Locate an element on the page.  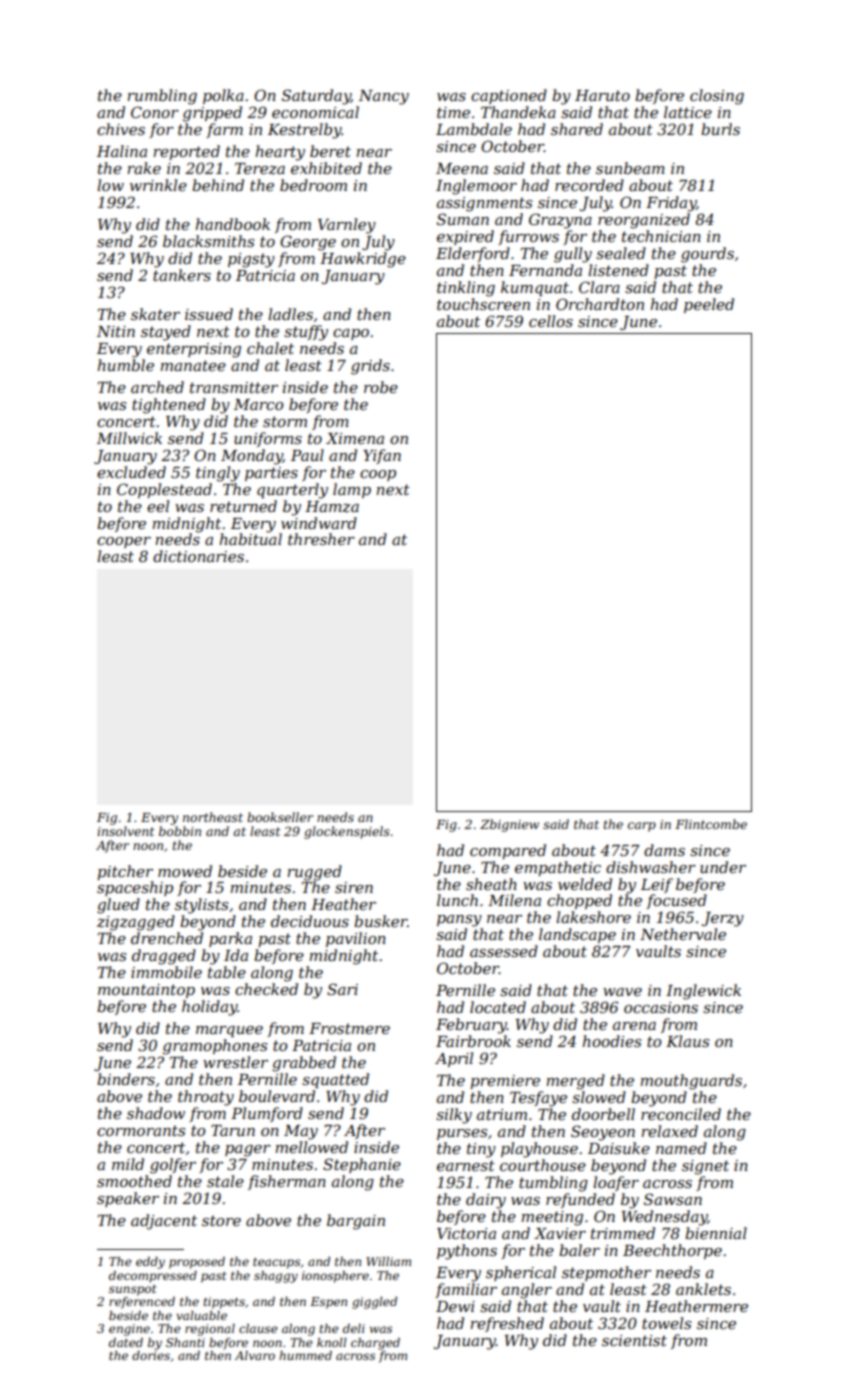
siren is located at coordinates (354, 887).
